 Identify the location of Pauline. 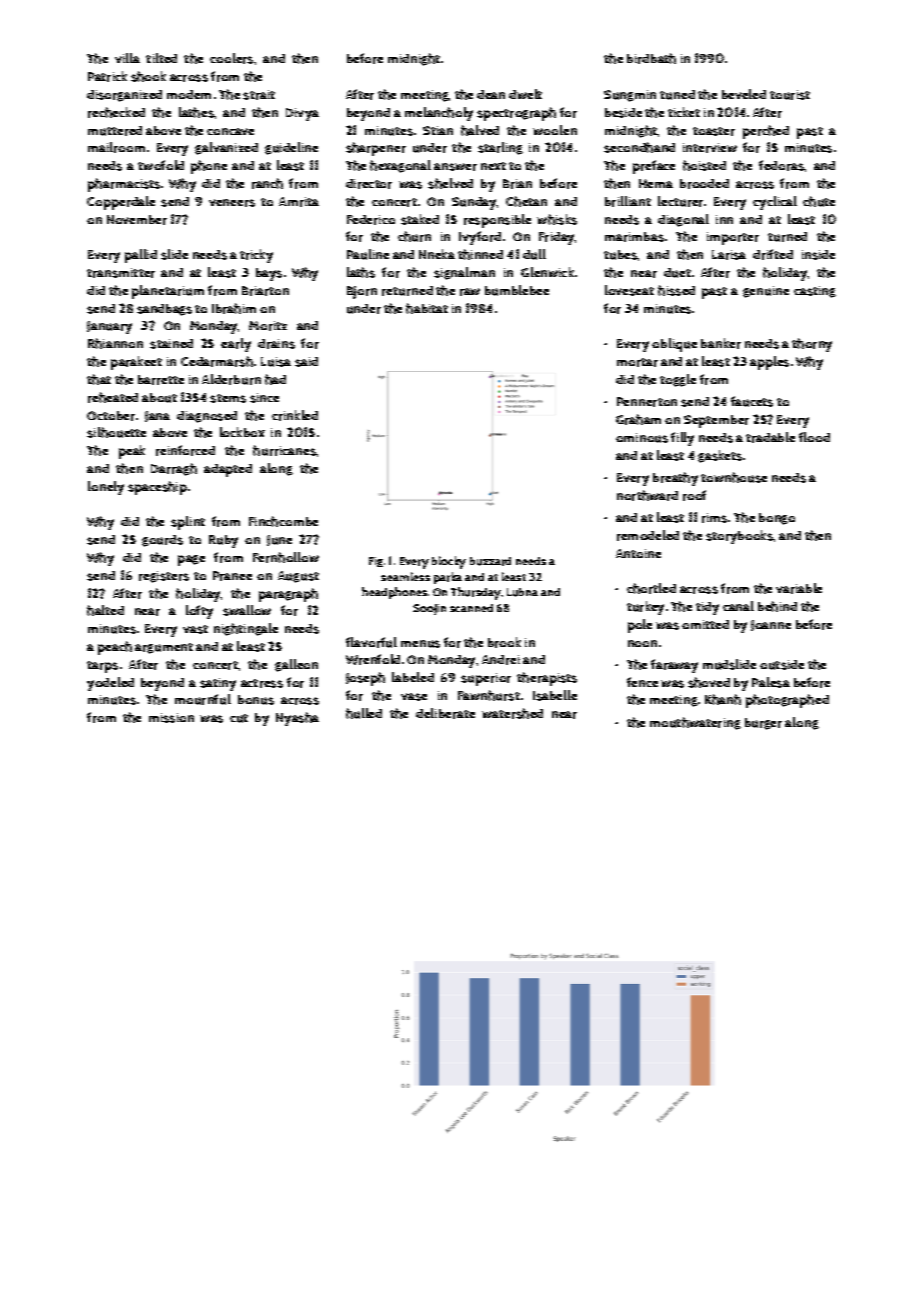
(368, 254).
